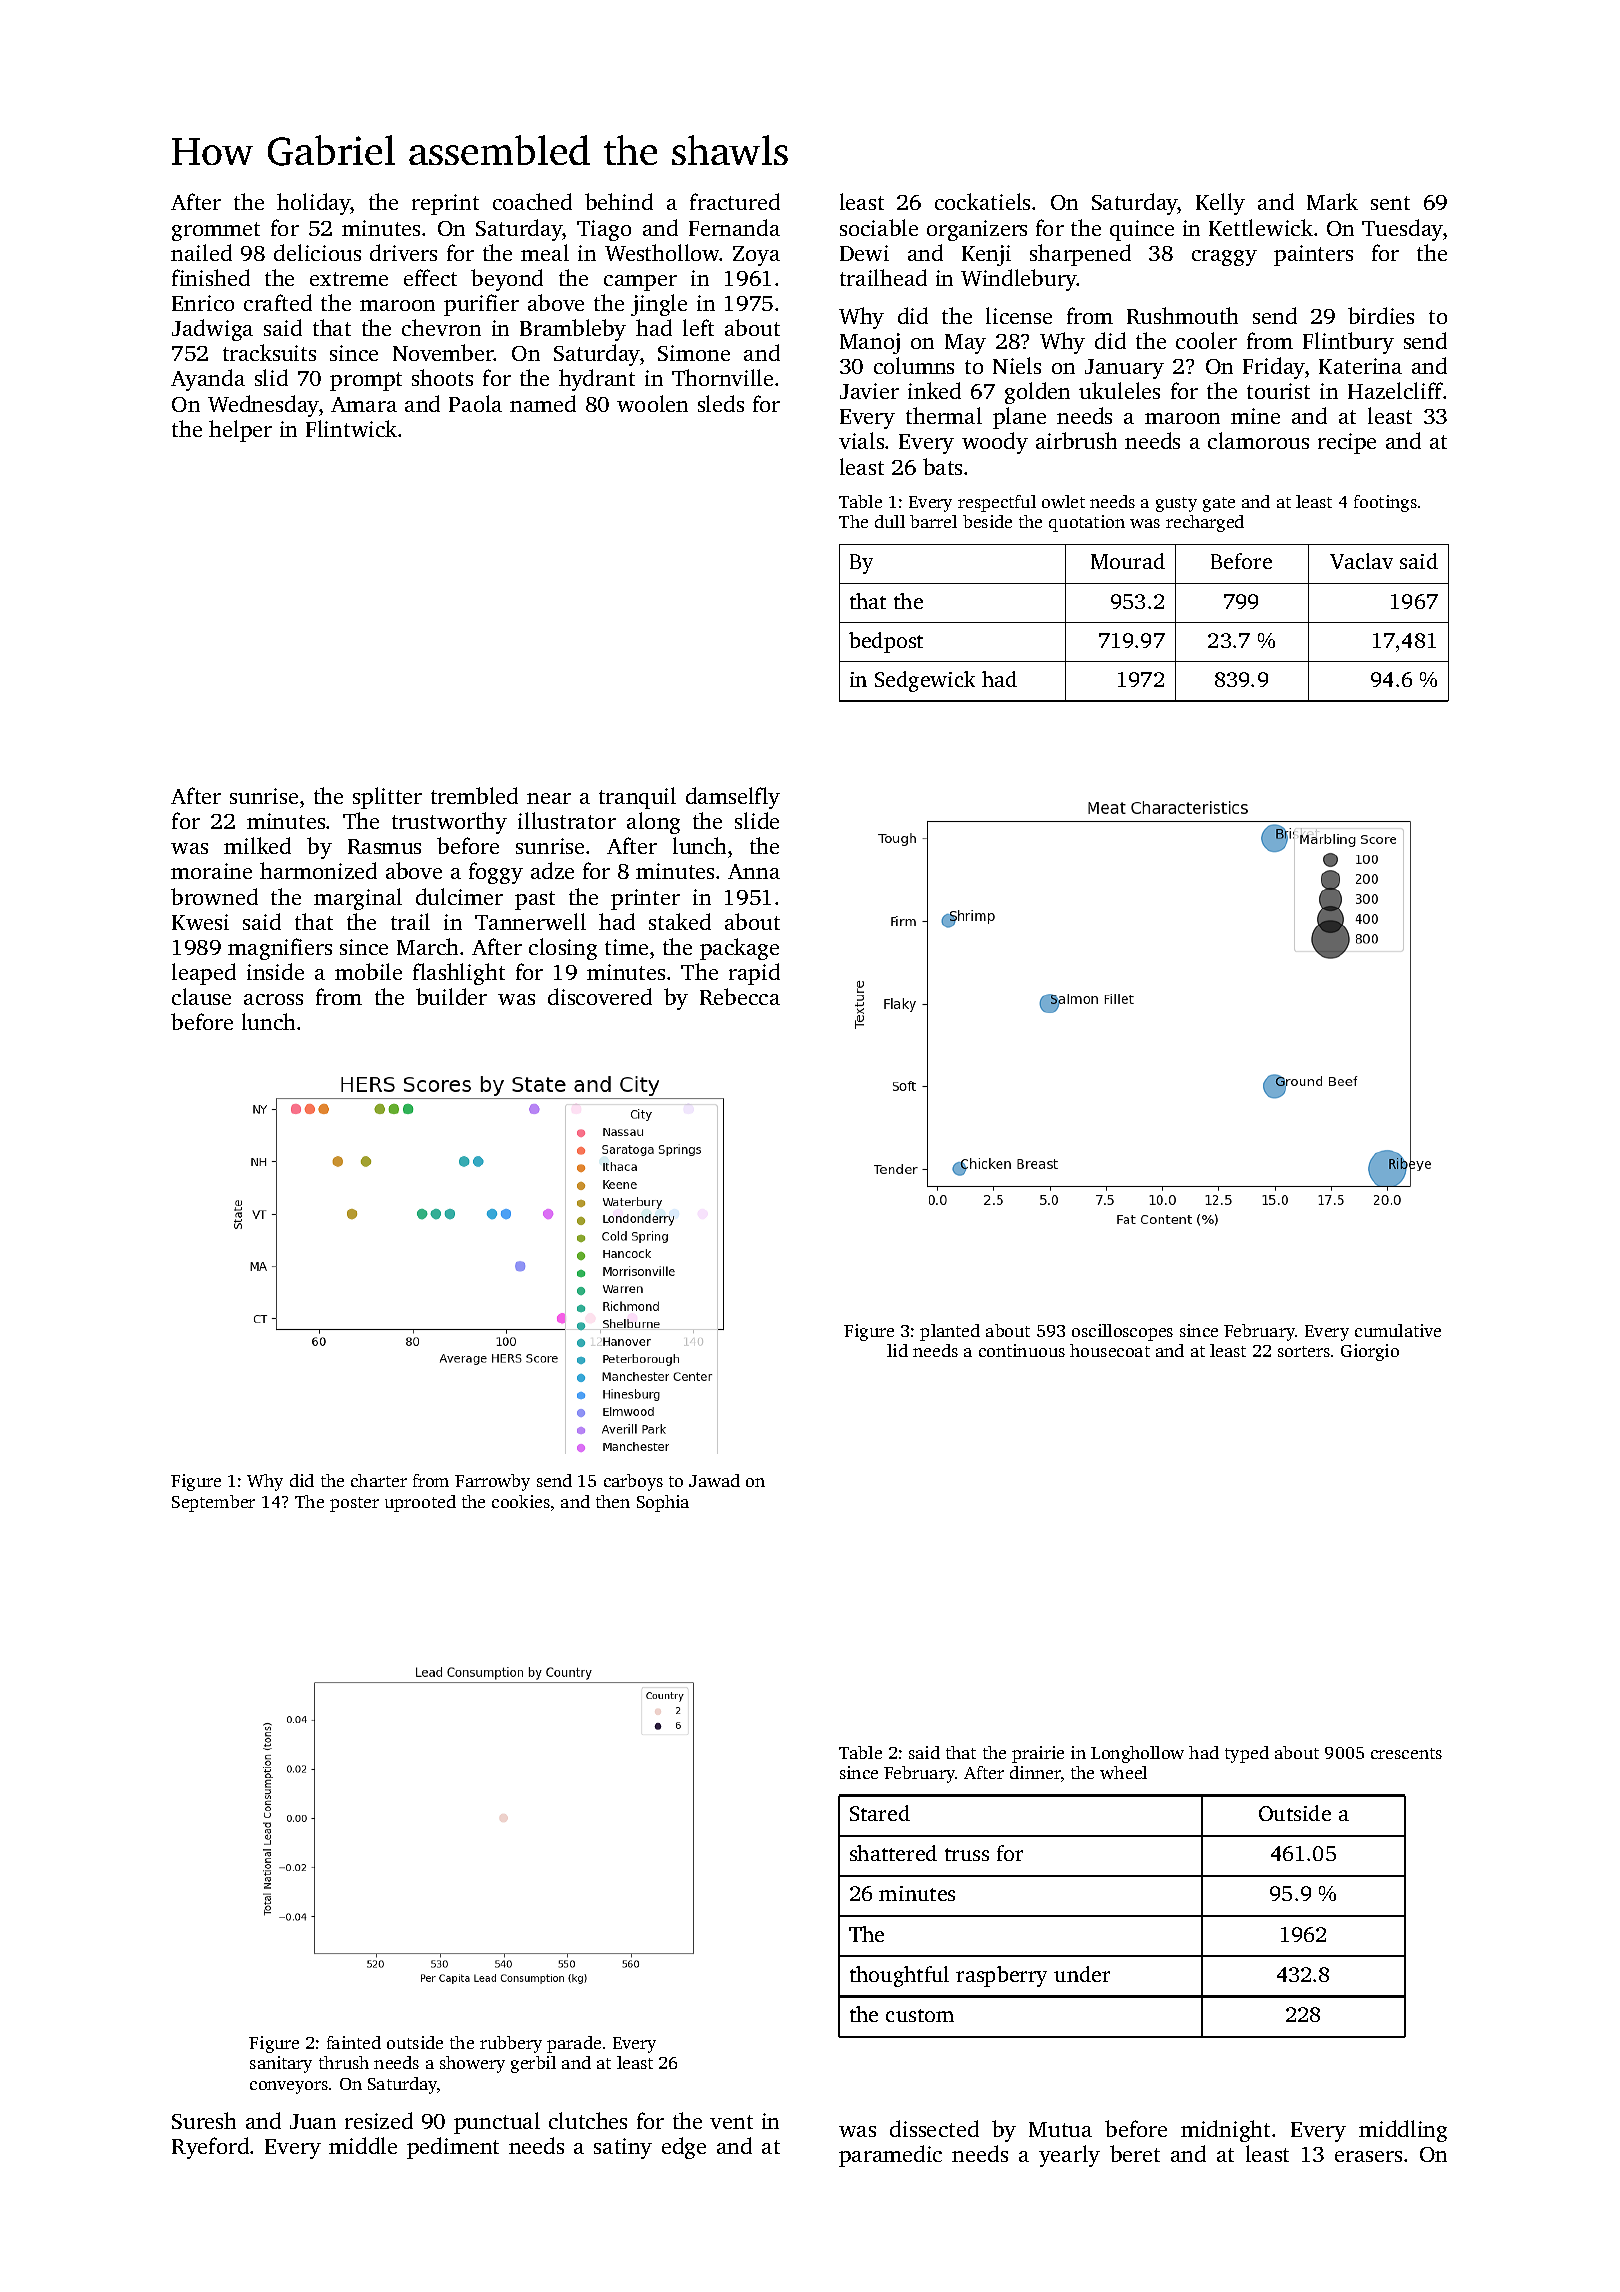 Image resolution: width=1620 pixels, height=2292 pixels. I want to click on vent, so click(731, 2122).
